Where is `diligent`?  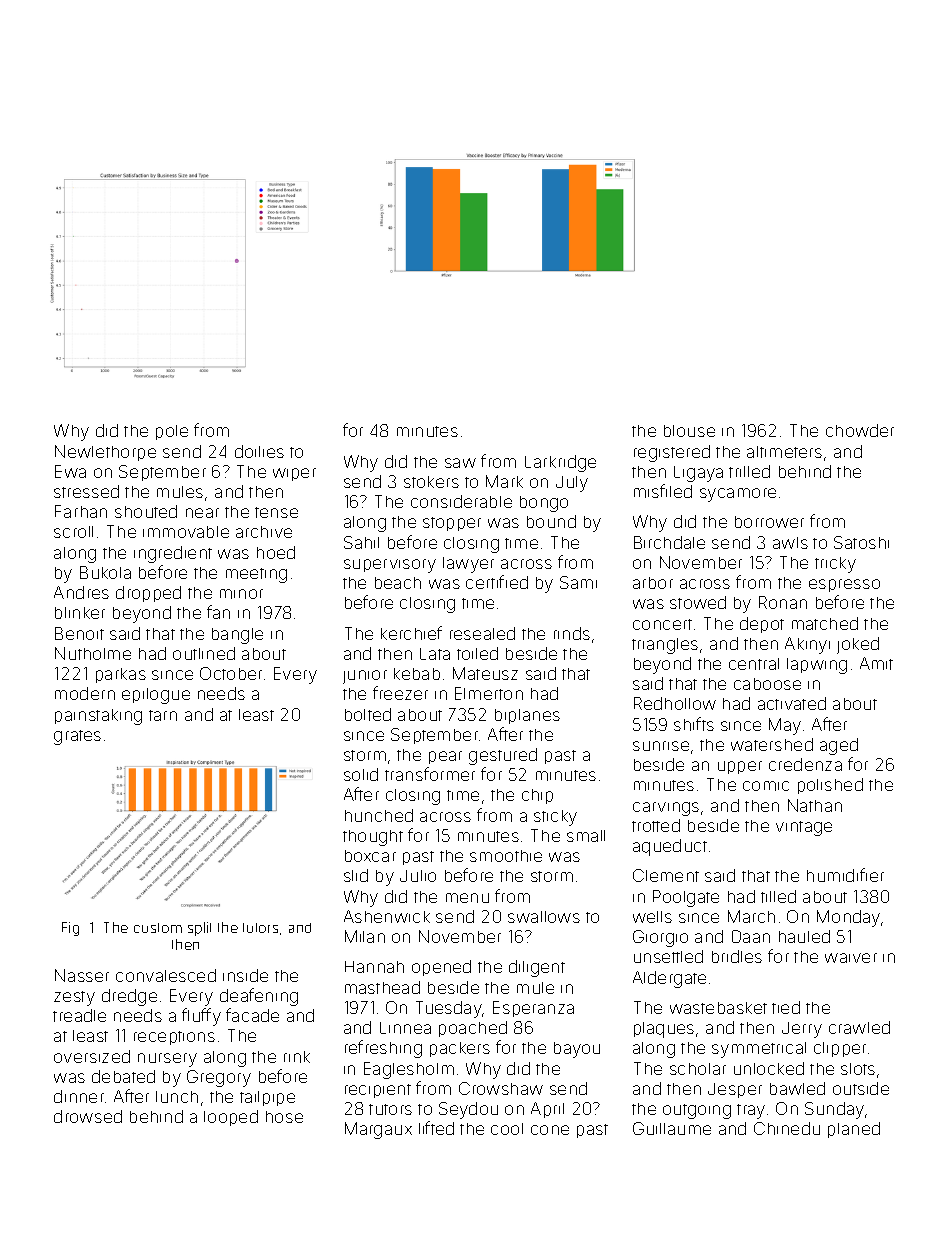
diligent is located at coordinates (537, 968).
